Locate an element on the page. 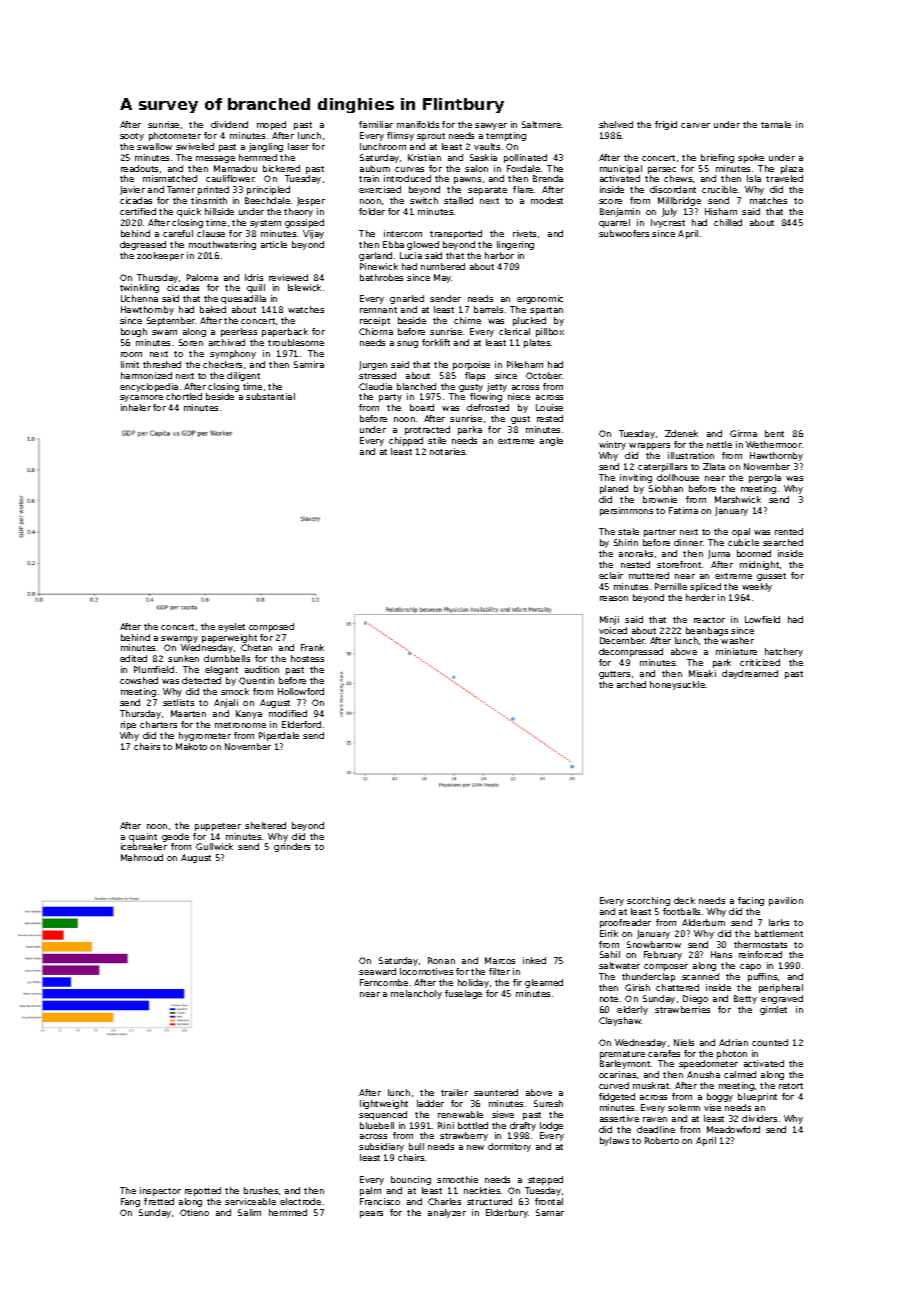 This image has height=1308, width=924. counted is located at coordinates (770, 1042).
